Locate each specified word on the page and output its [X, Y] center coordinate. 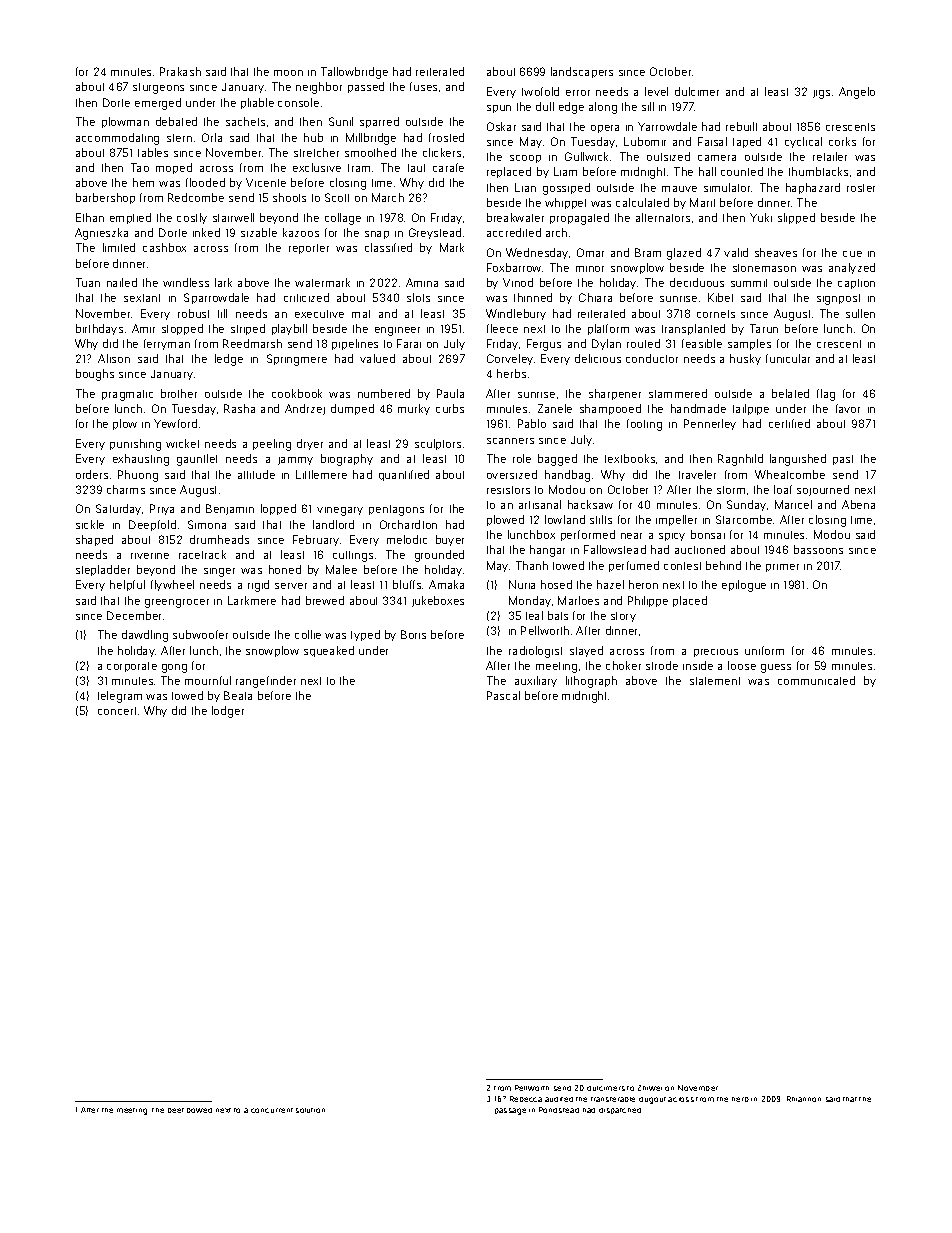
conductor [652, 358]
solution [310, 1110]
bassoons [818, 549]
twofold [540, 91]
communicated [816, 680]
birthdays [99, 329]
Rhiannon [804, 1099]
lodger [228, 712]
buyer [450, 540]
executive [319, 314]
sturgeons [158, 88]
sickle [90, 524]
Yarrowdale [667, 126]
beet [176, 1110]
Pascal [503, 695]
